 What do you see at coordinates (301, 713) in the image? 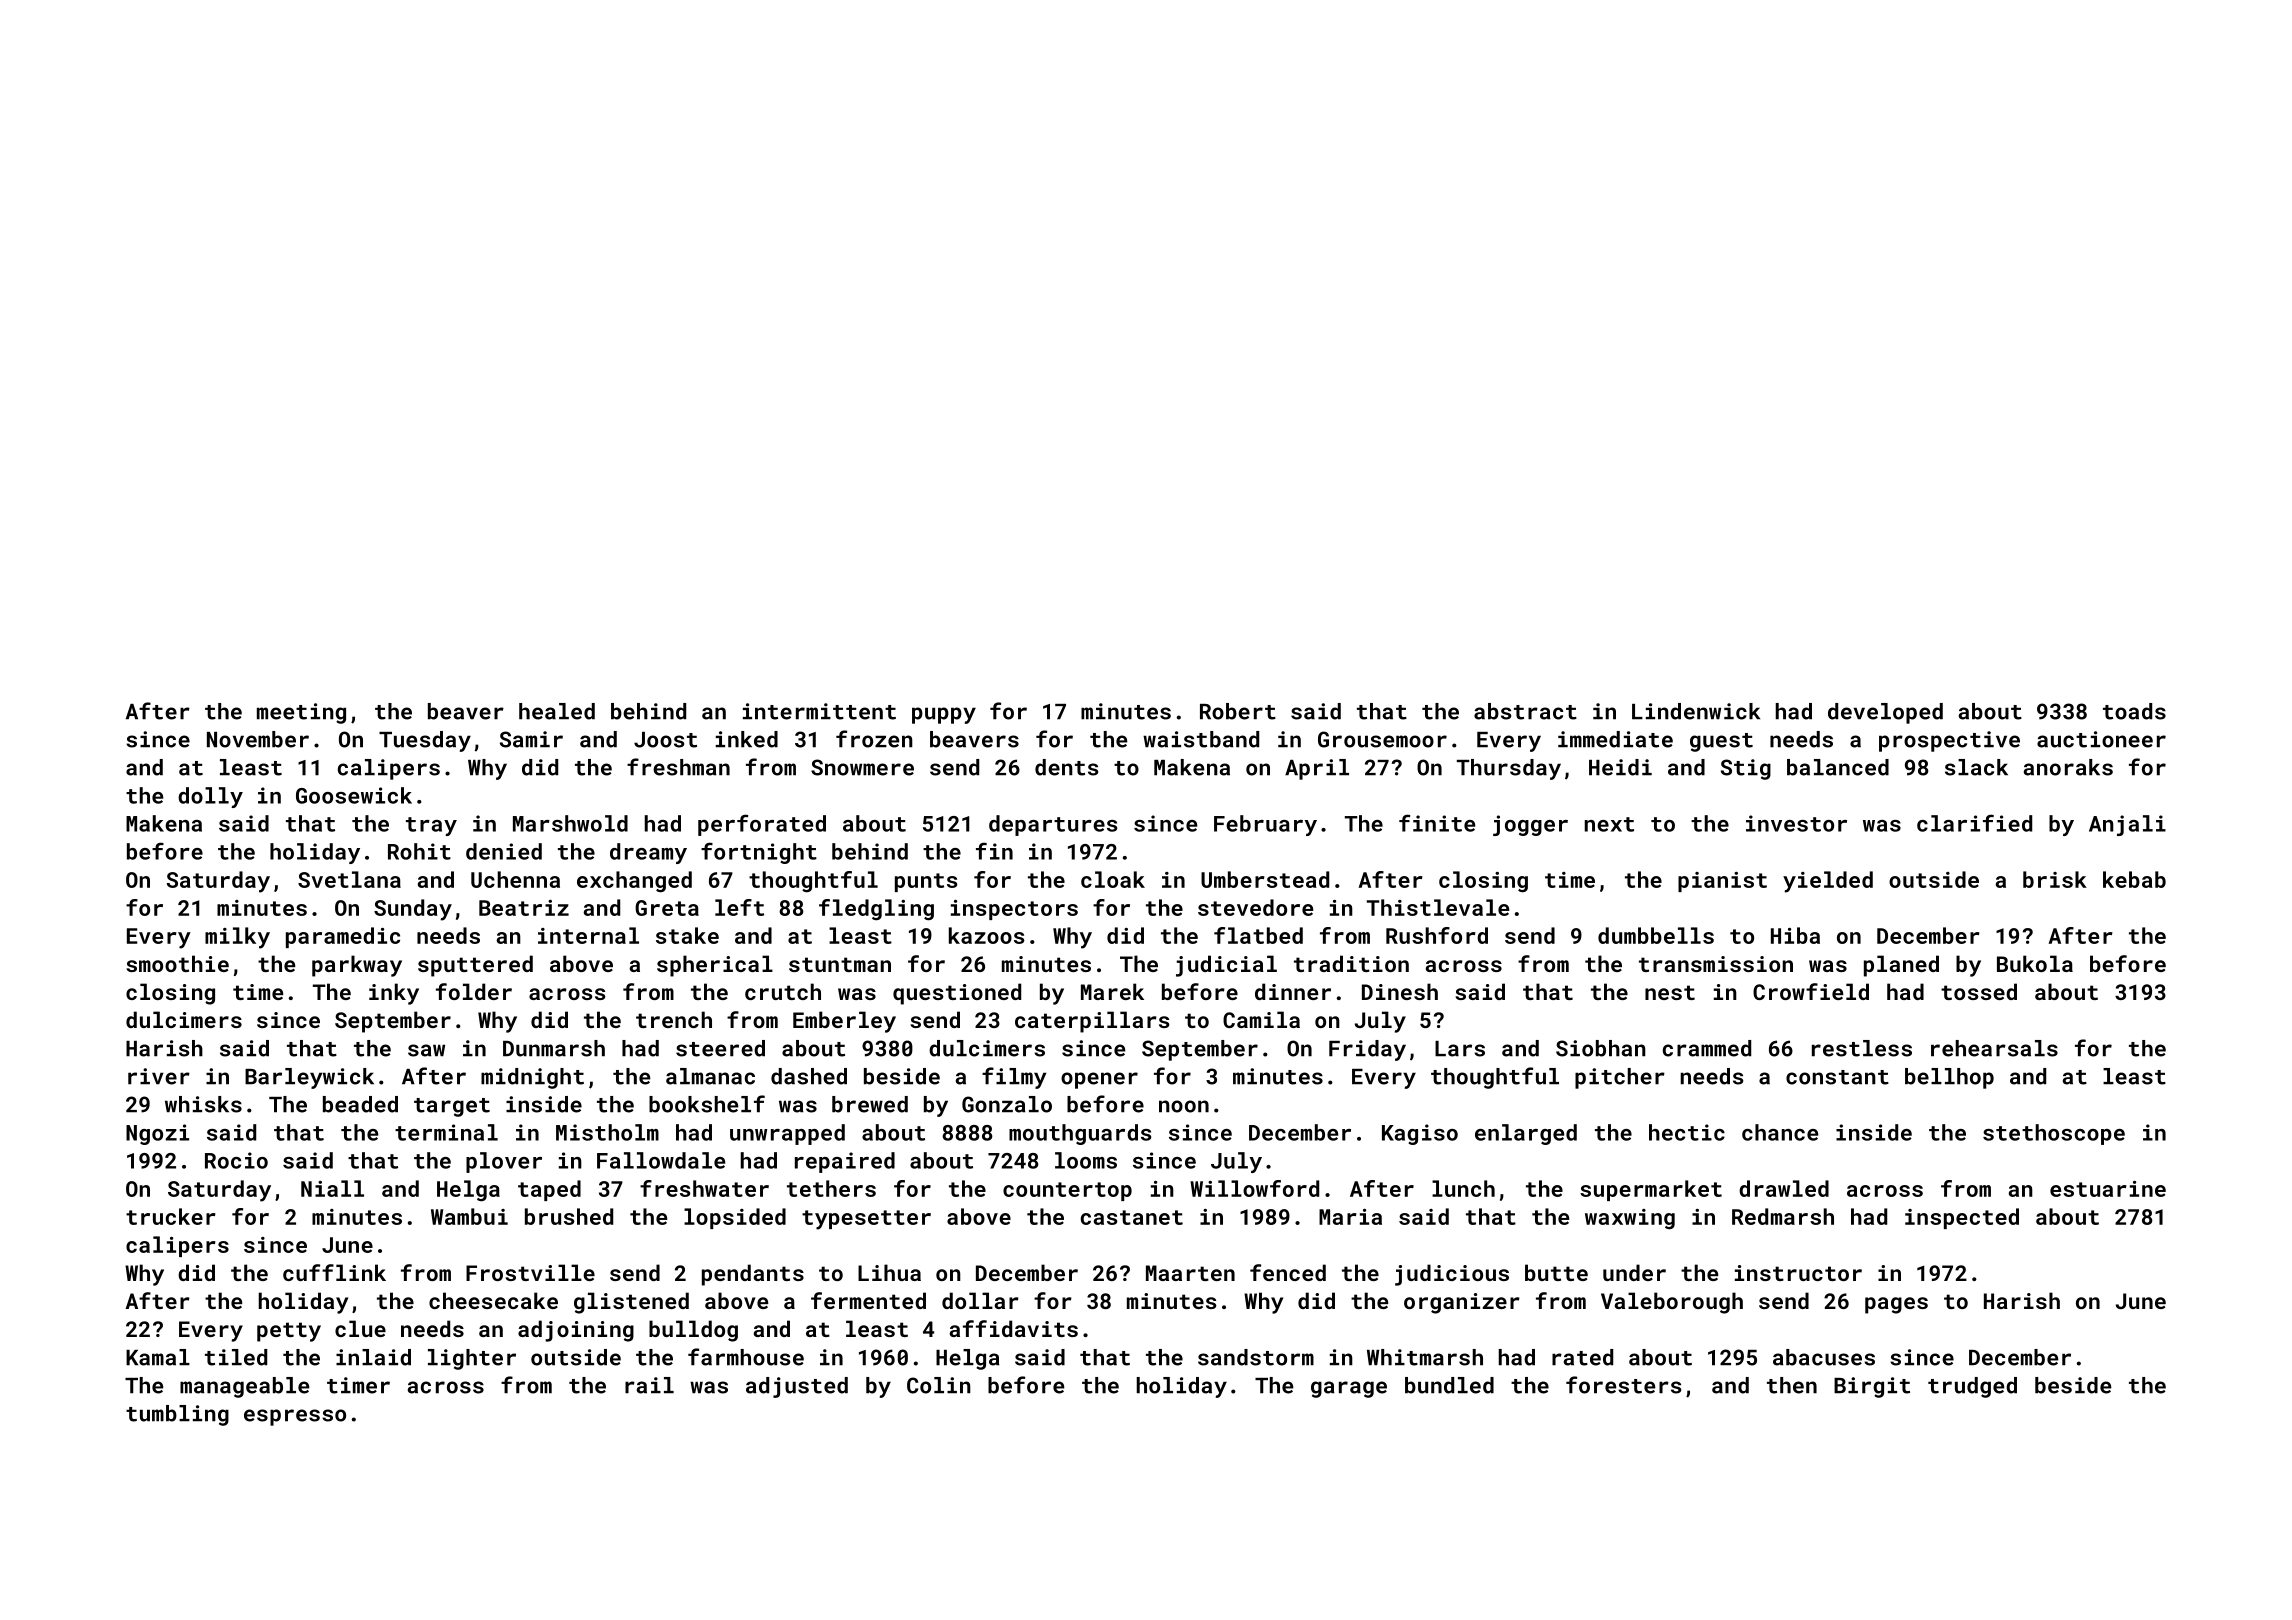
I see `meeting` at bounding box center [301, 713].
